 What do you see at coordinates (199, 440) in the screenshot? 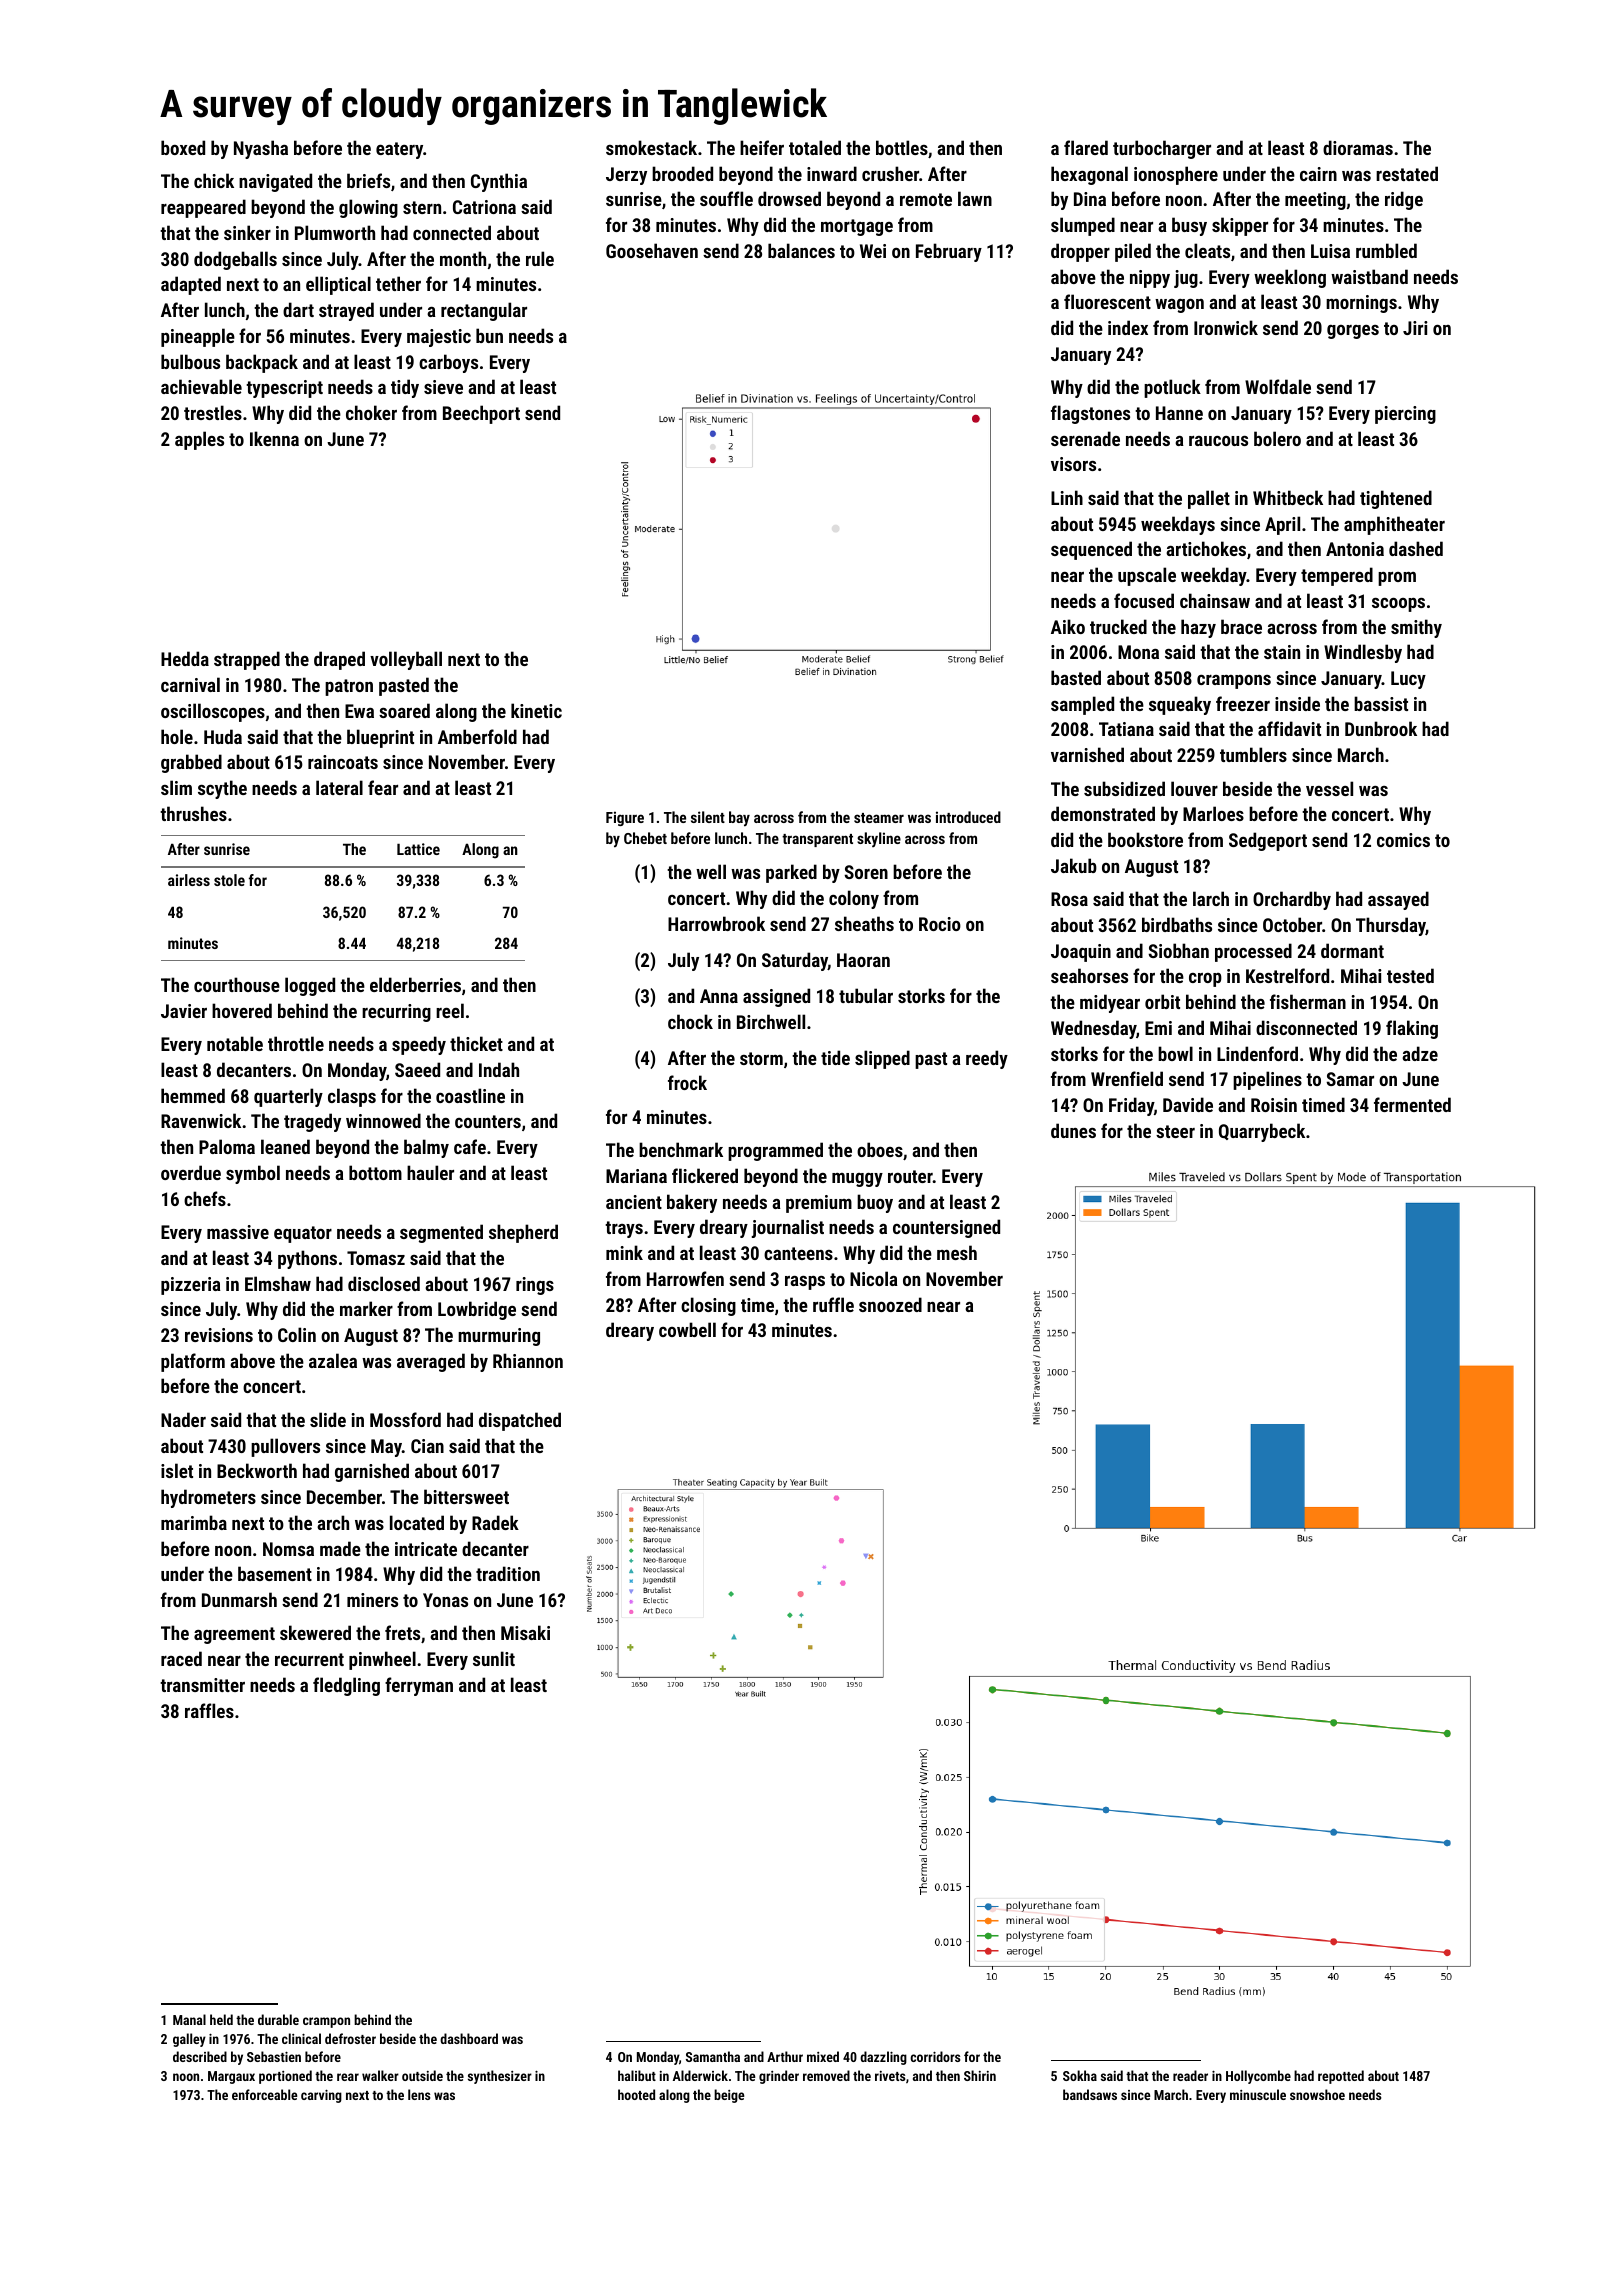
I see `apples` at bounding box center [199, 440].
